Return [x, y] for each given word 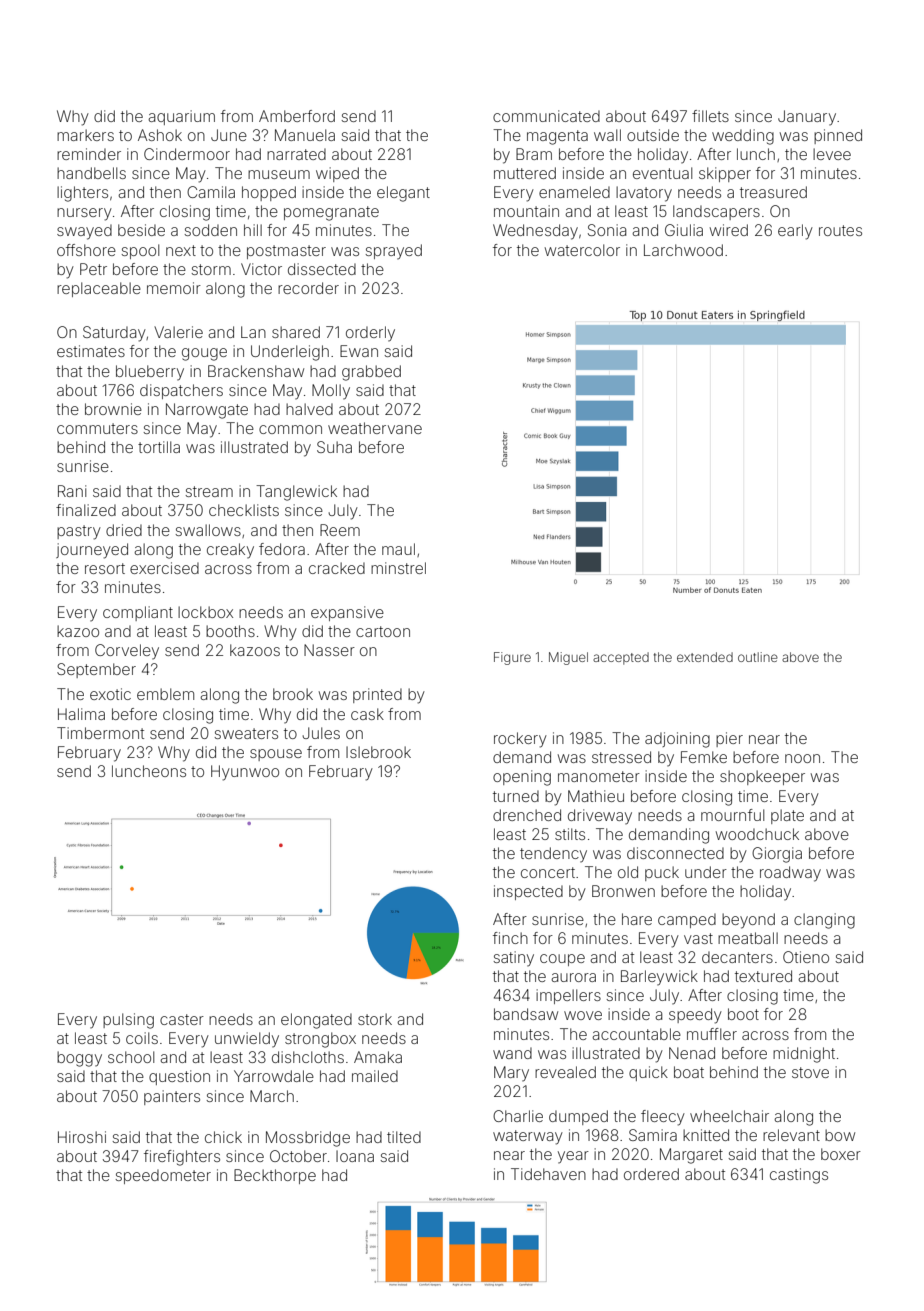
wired [729, 230]
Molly [331, 392]
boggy [79, 1059]
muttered [525, 173]
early [795, 232]
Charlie [518, 1116]
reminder [89, 154]
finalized [86, 510]
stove [810, 1072]
